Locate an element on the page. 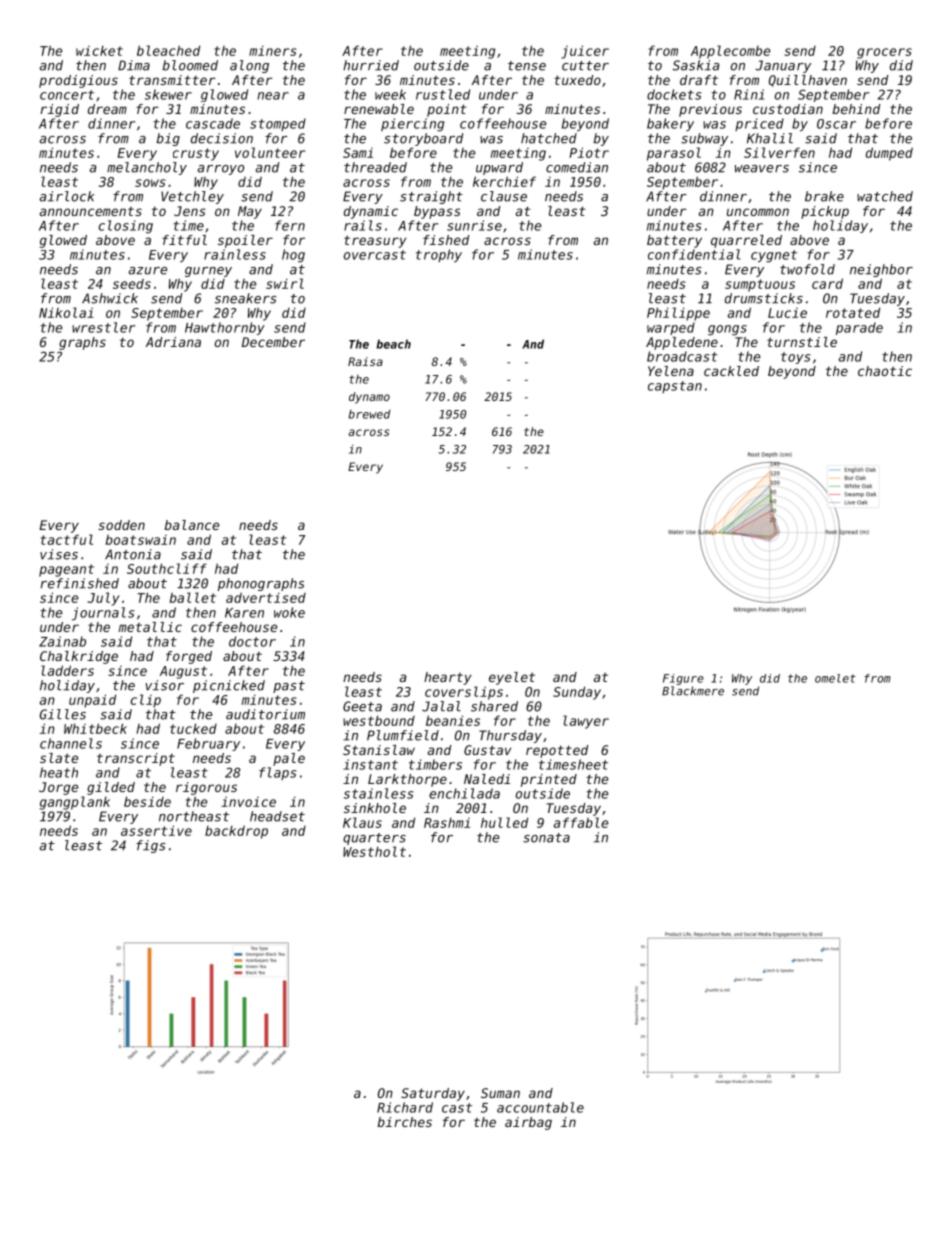 This document has height=1233, width=952. vises is located at coordinates (59, 554).
